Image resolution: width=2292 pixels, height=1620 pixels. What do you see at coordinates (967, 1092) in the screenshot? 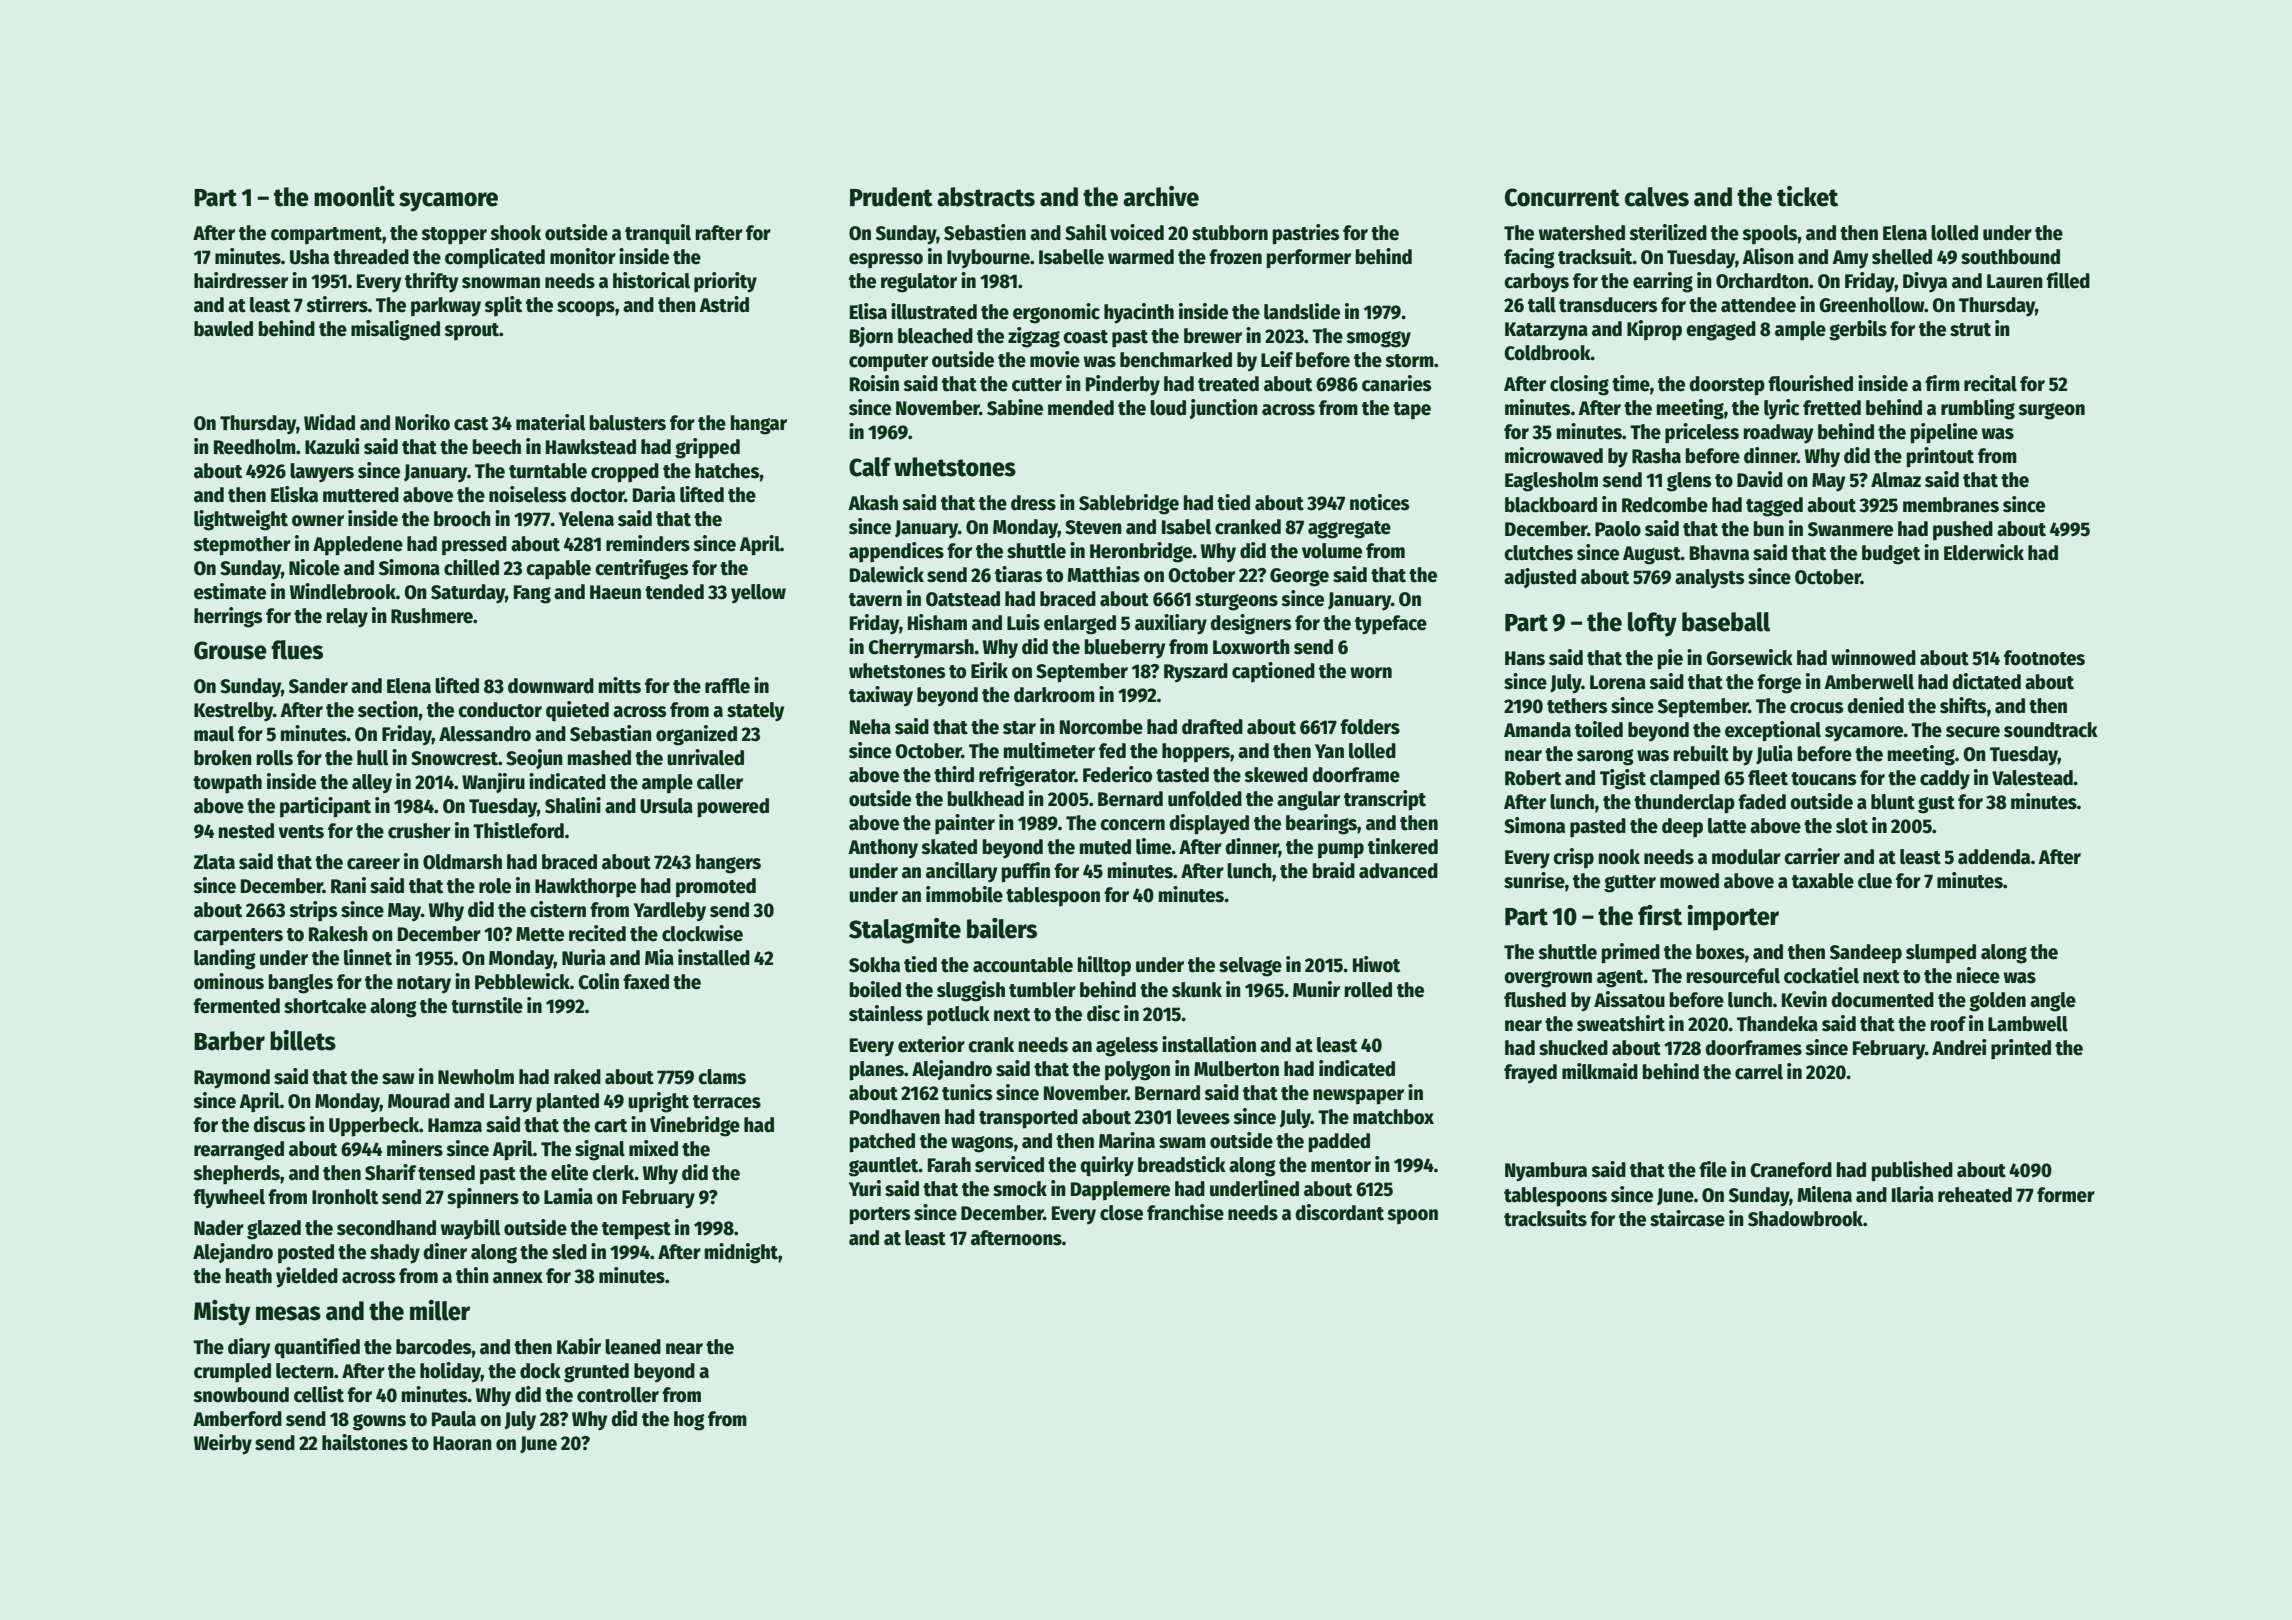
I see `tunics` at bounding box center [967, 1092].
